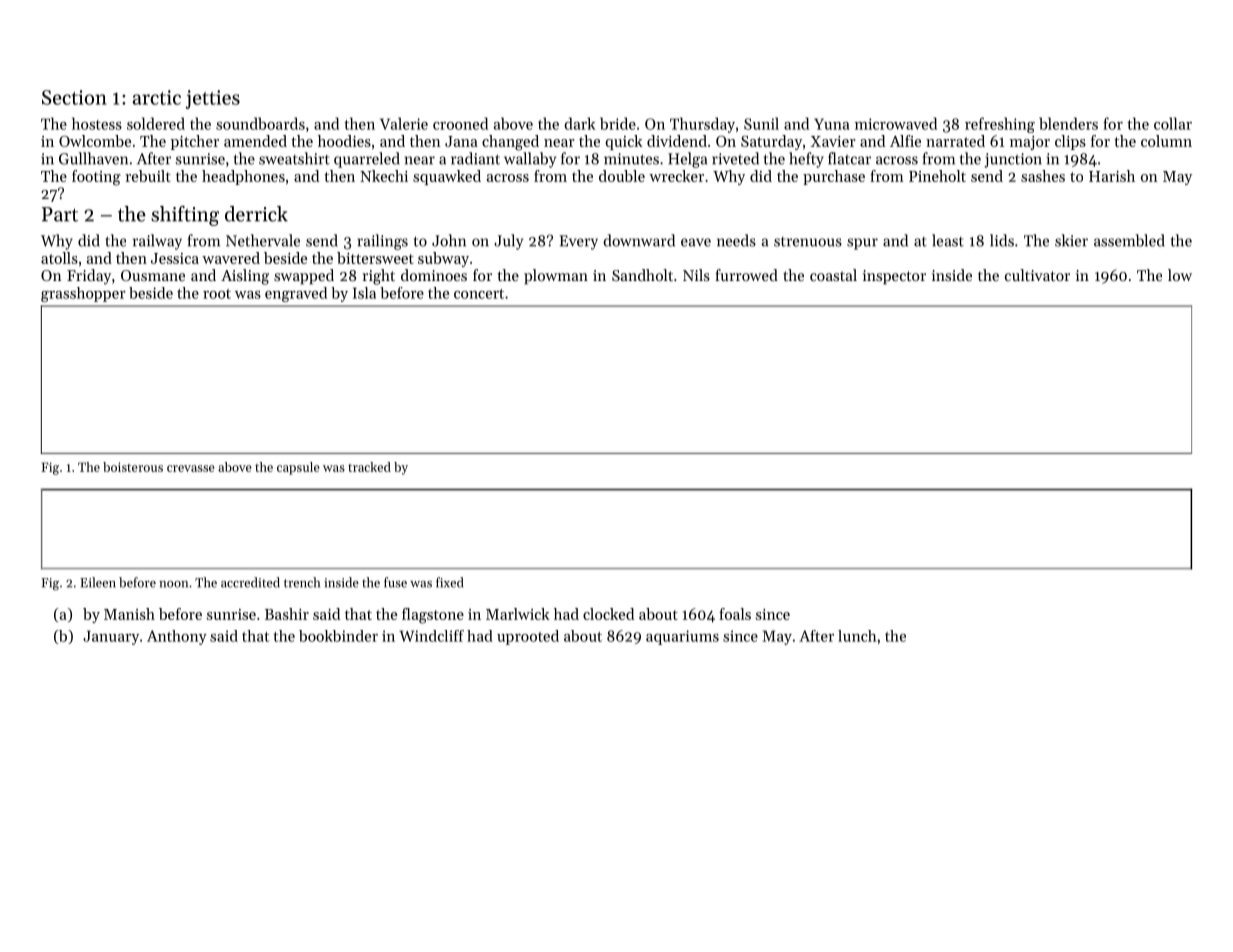 This screenshot has width=1233, height=952. What do you see at coordinates (1037, 275) in the screenshot?
I see `cultivator` at bounding box center [1037, 275].
